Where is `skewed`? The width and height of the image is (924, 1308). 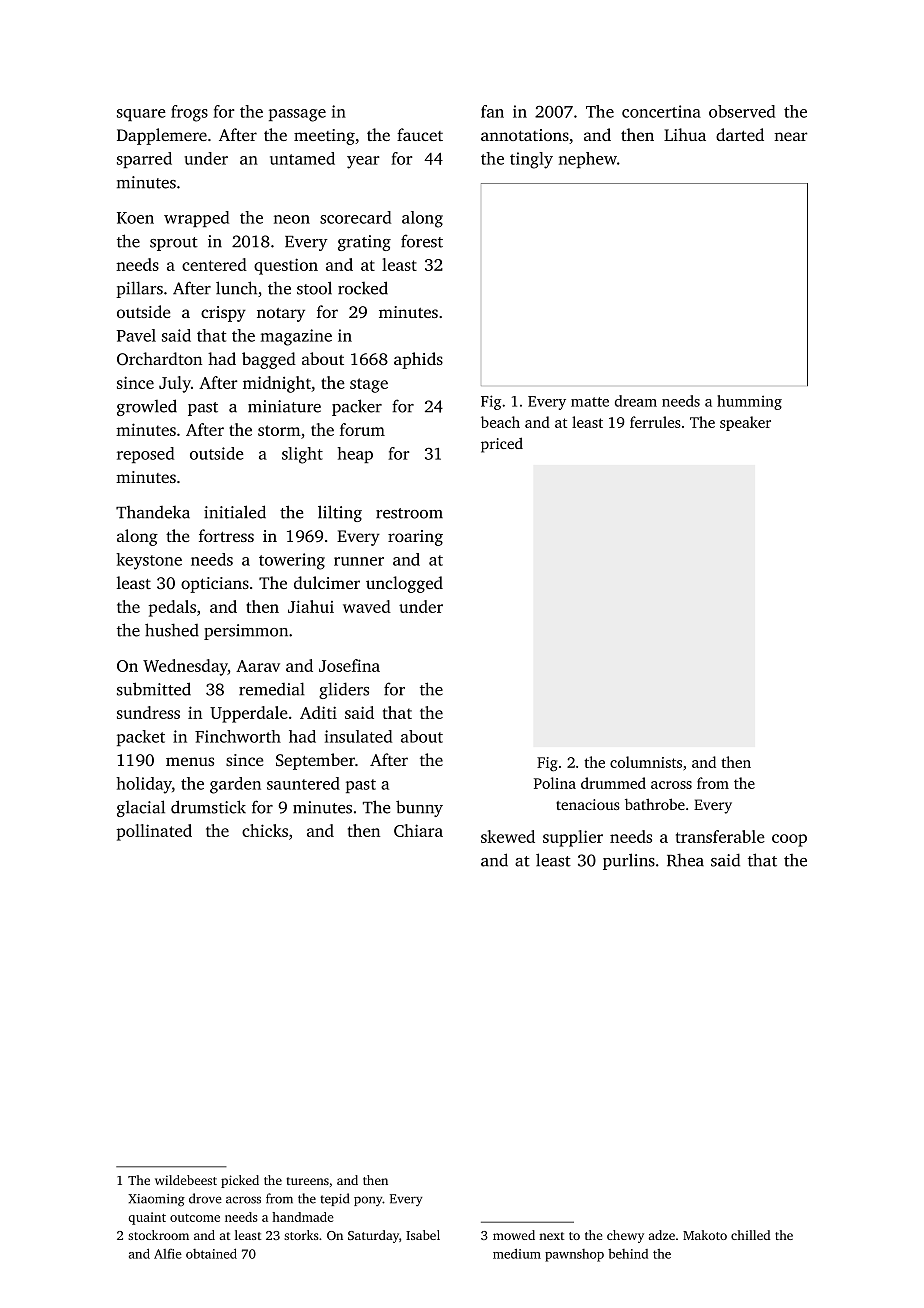
skewed is located at coordinates (508, 836).
